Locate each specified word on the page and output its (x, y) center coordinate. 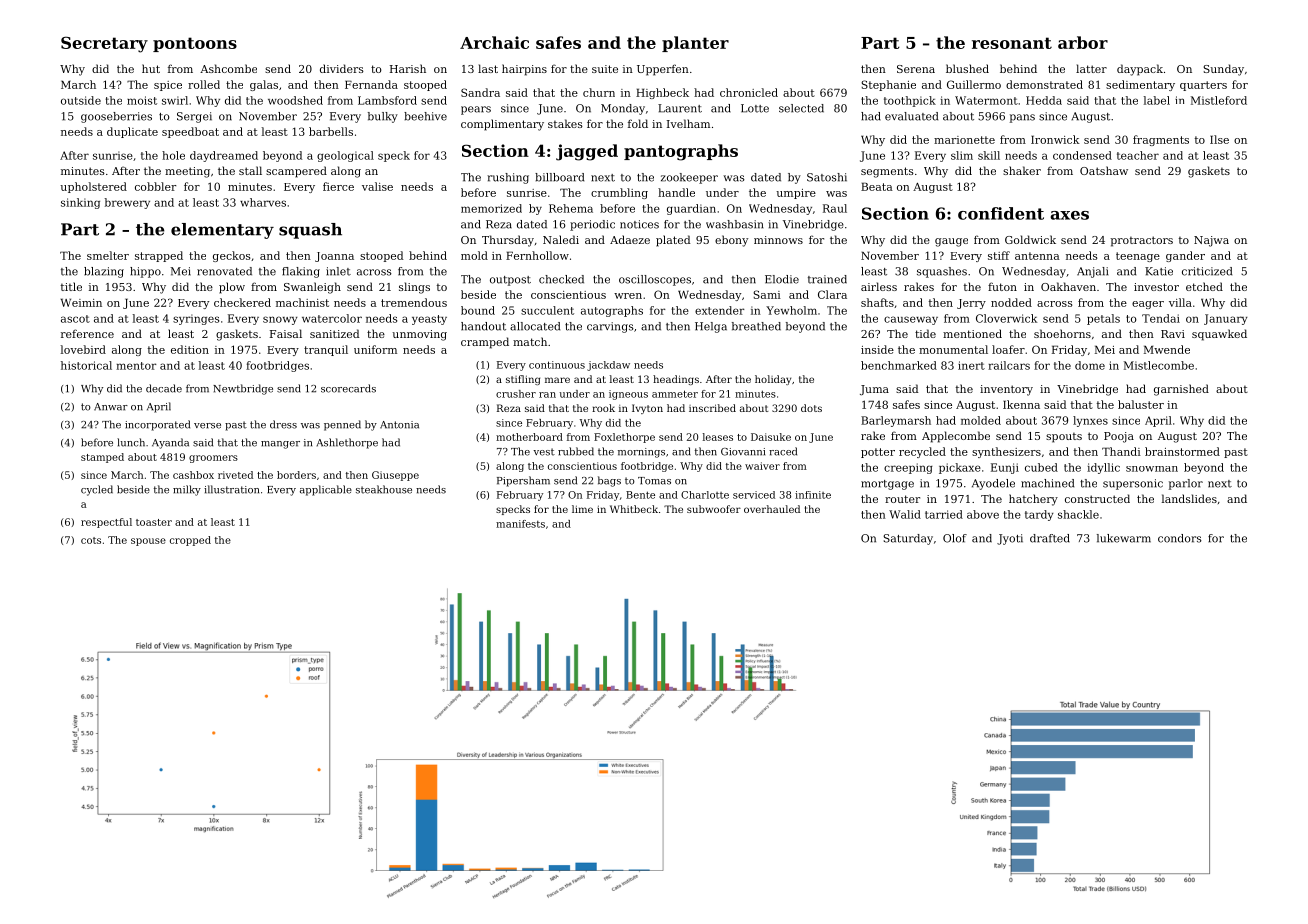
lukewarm (1124, 538)
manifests (520, 524)
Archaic (494, 42)
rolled (204, 84)
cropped (190, 541)
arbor (1083, 42)
